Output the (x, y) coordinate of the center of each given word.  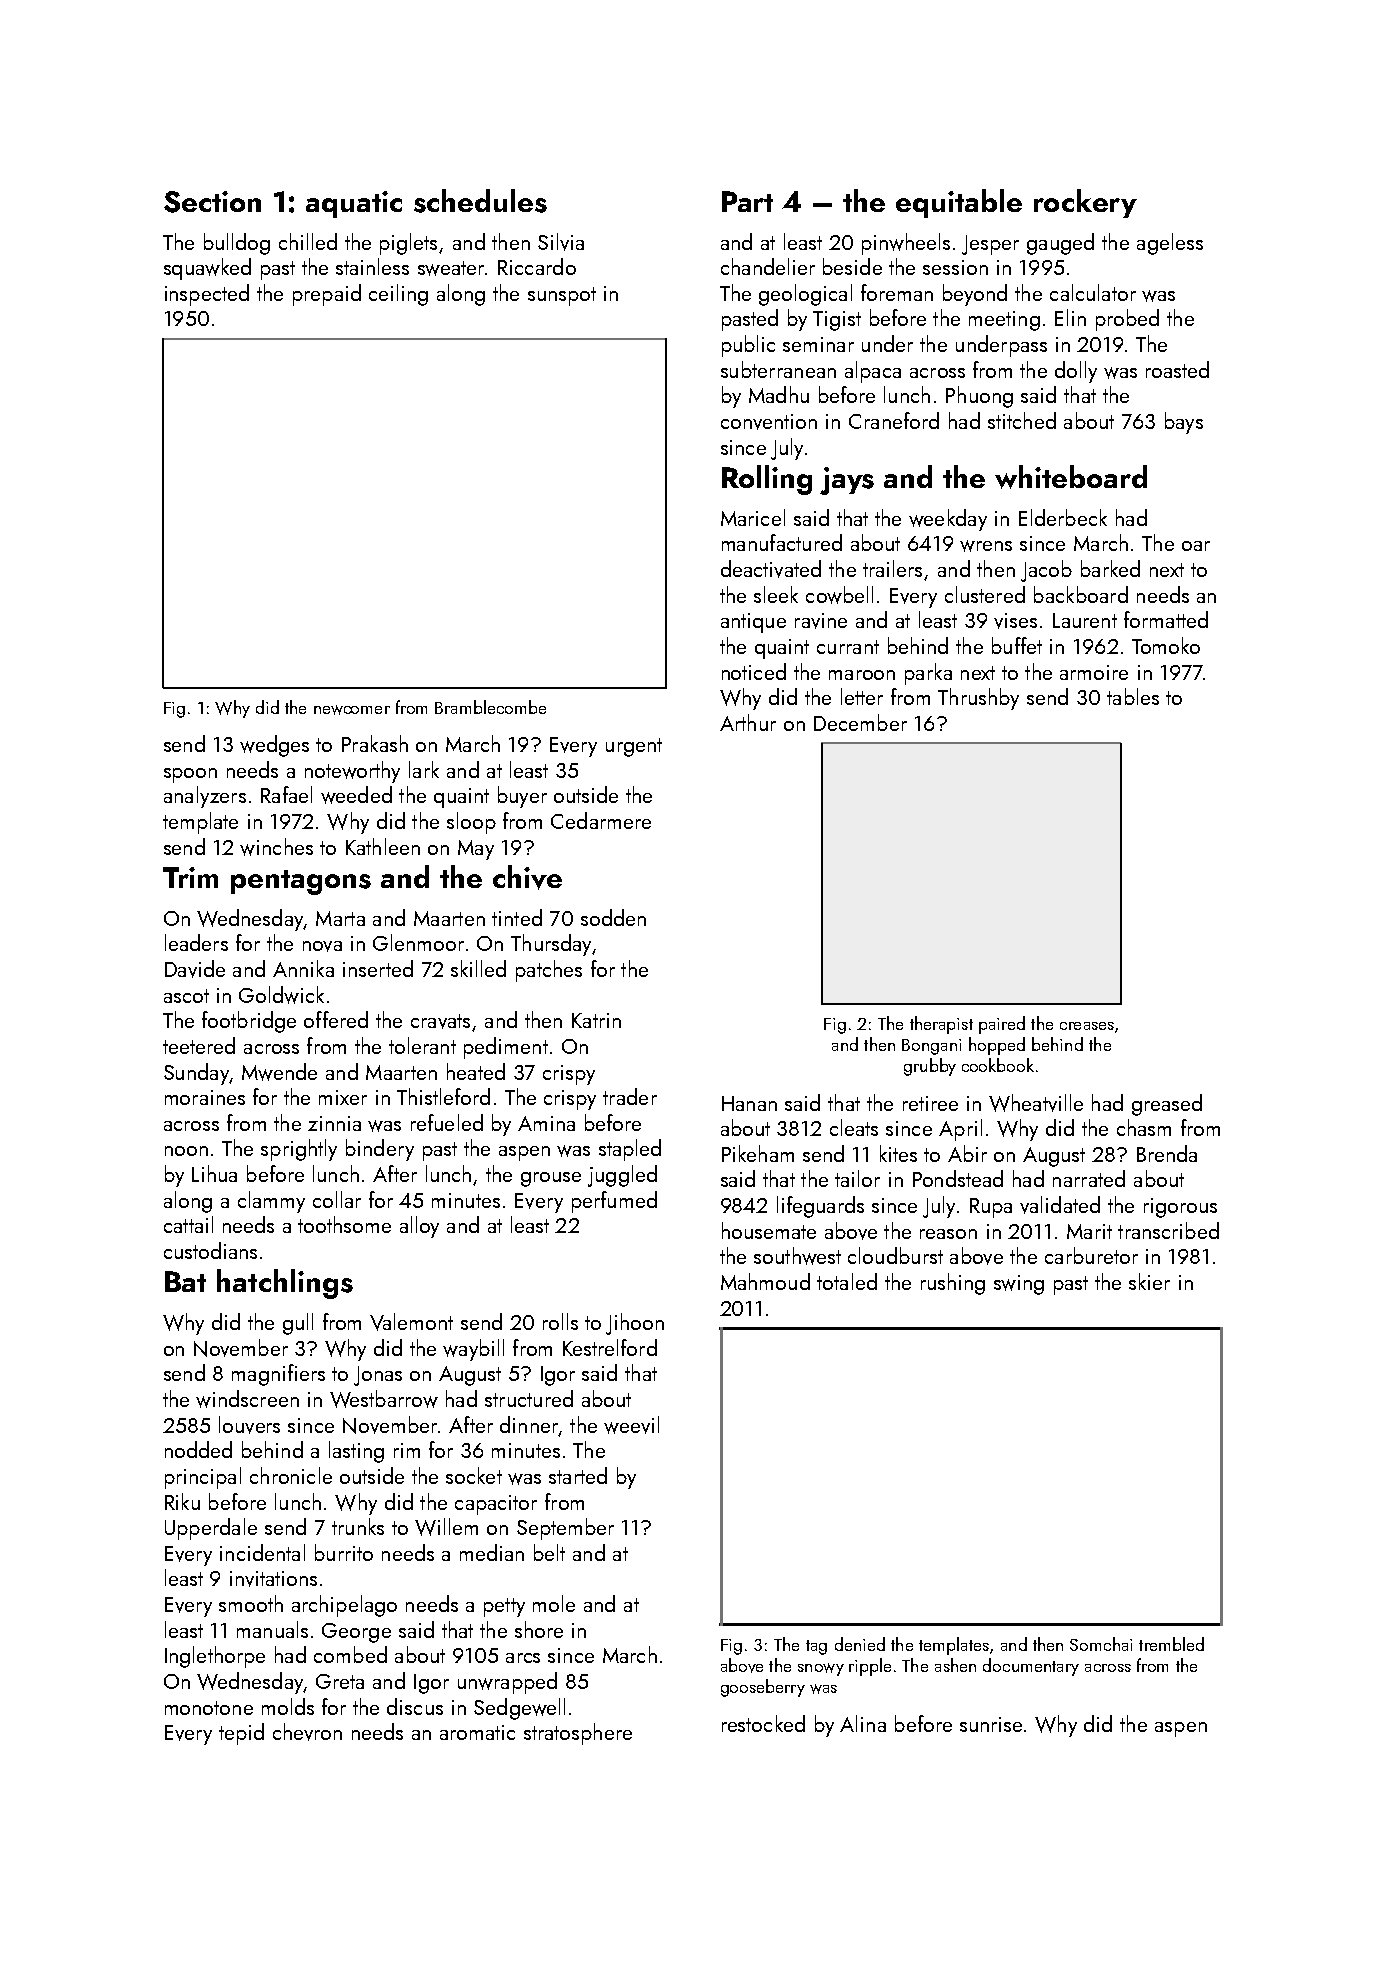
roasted (1177, 369)
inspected (207, 295)
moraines (205, 1097)
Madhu (779, 394)
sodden (613, 917)
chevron (307, 1732)
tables (1133, 696)
